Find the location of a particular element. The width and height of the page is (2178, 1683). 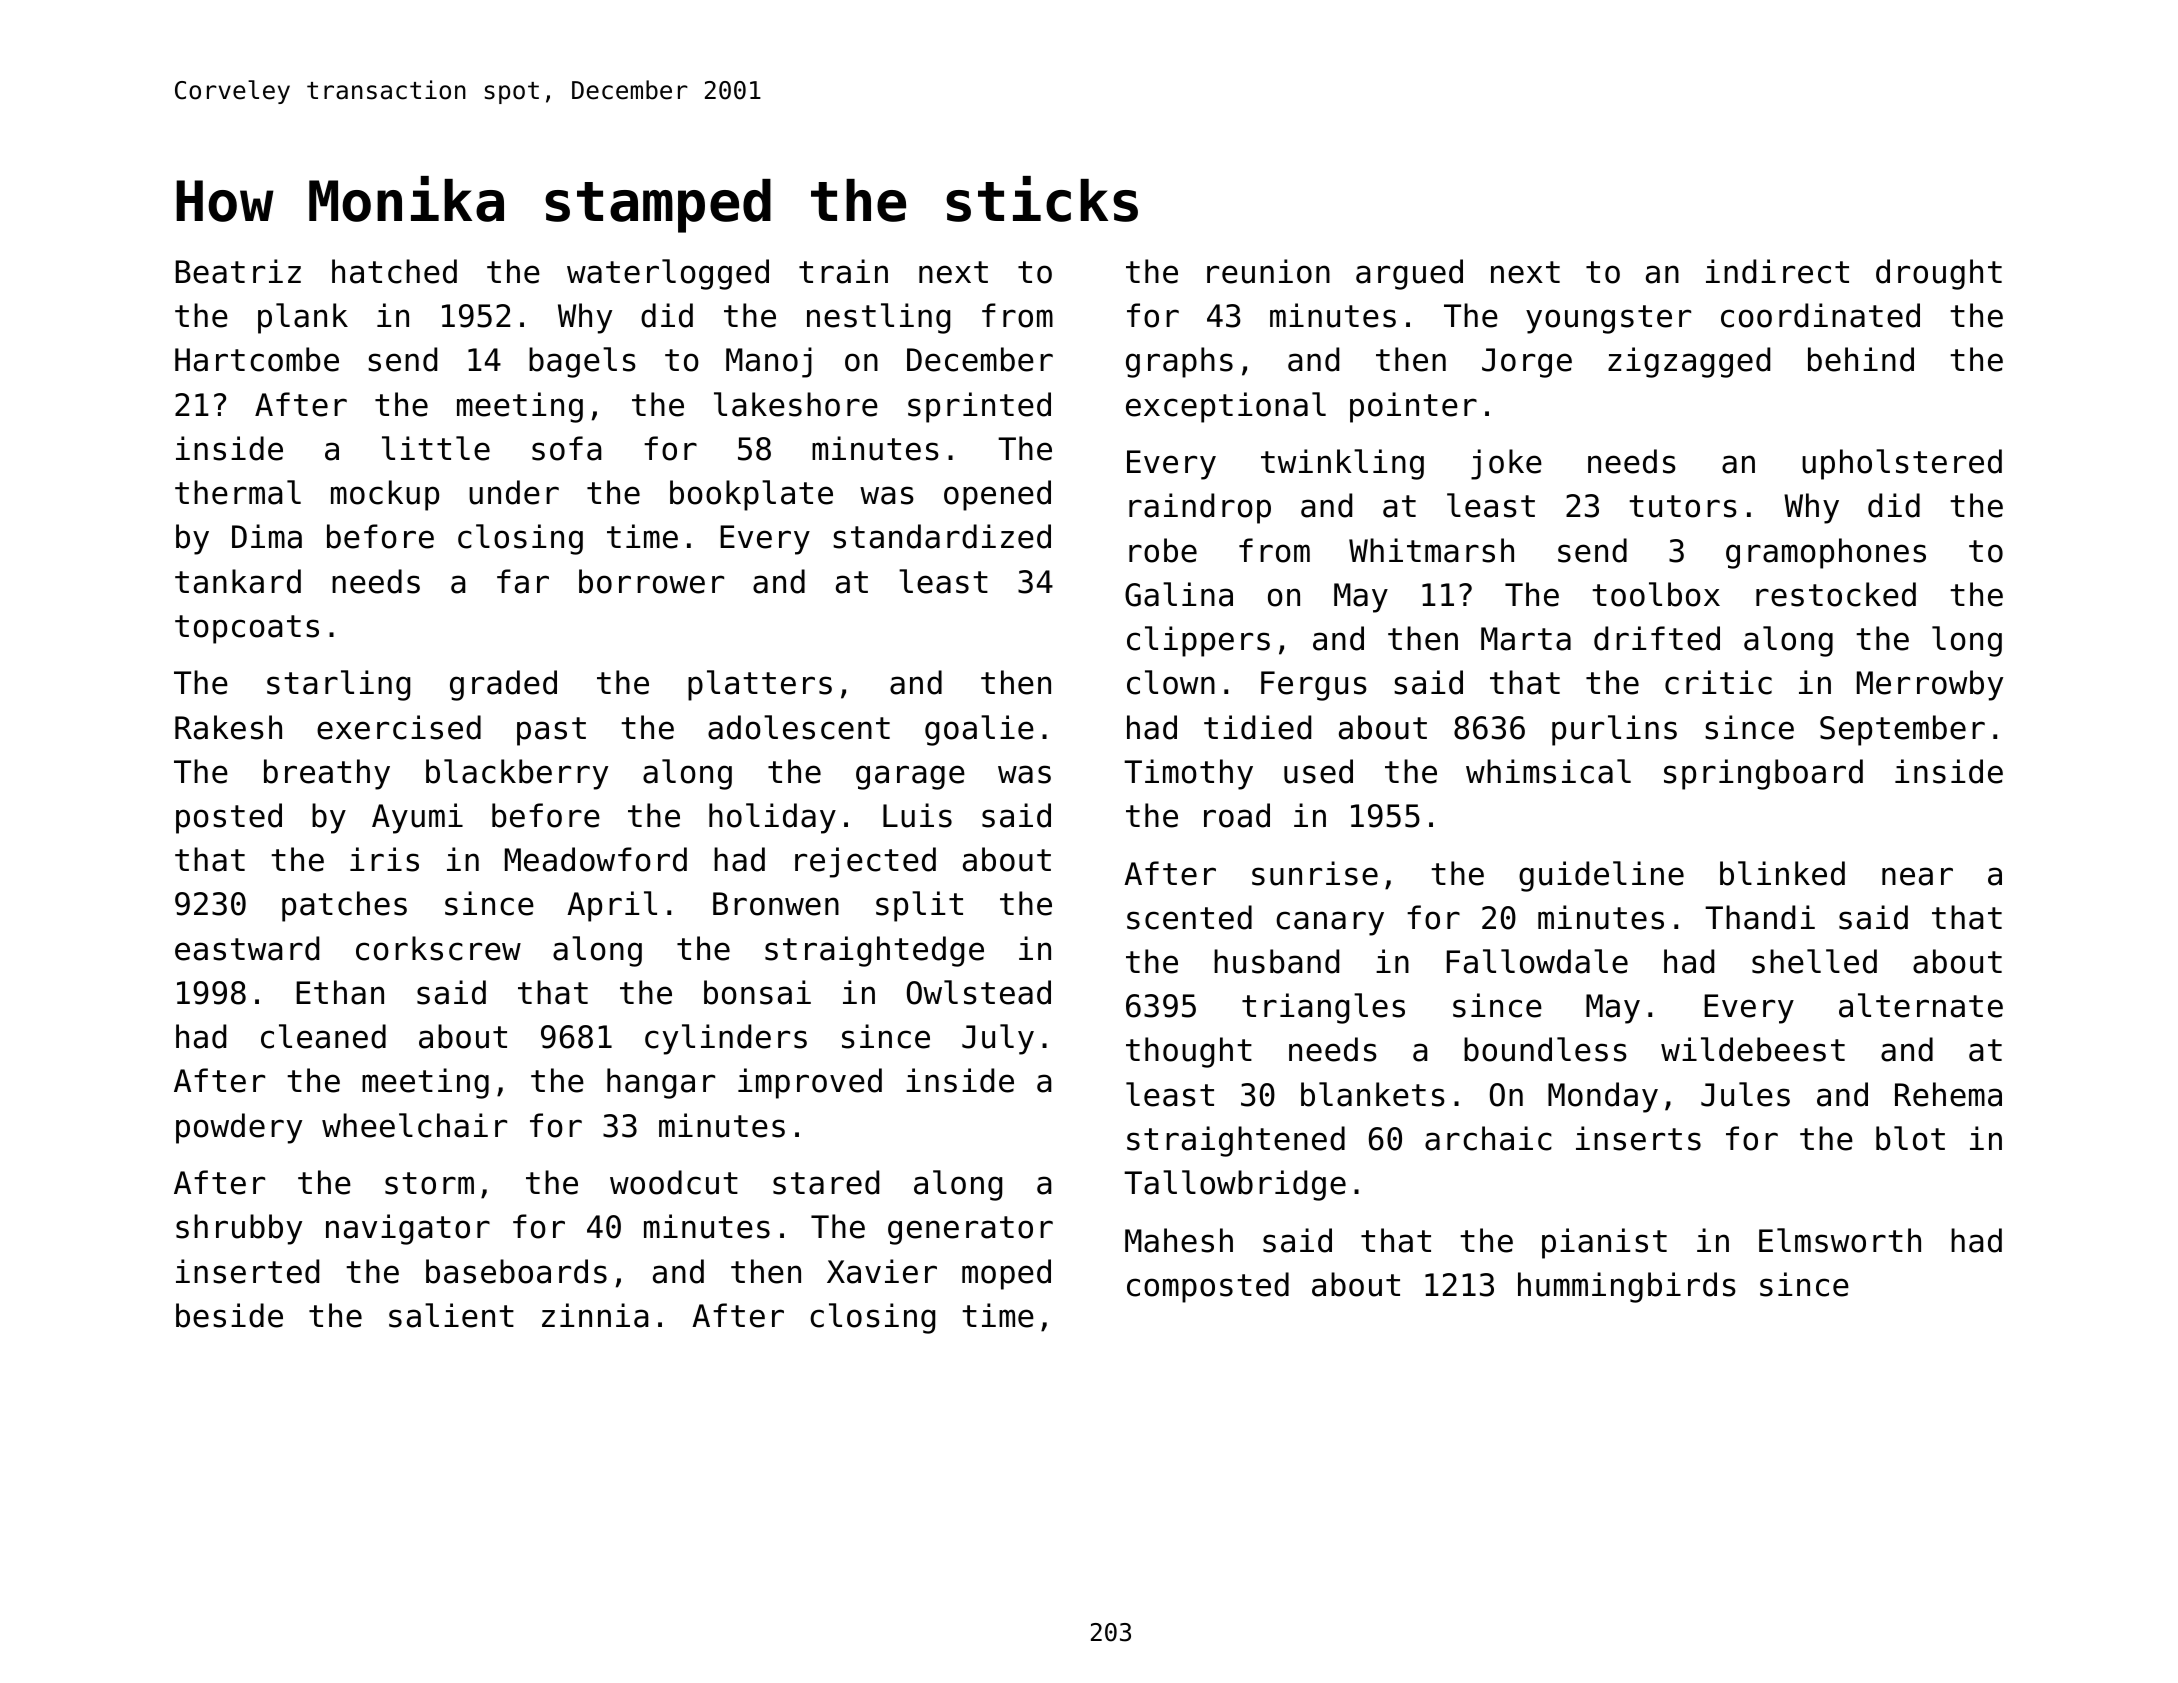

Fergus is located at coordinates (1314, 686).
